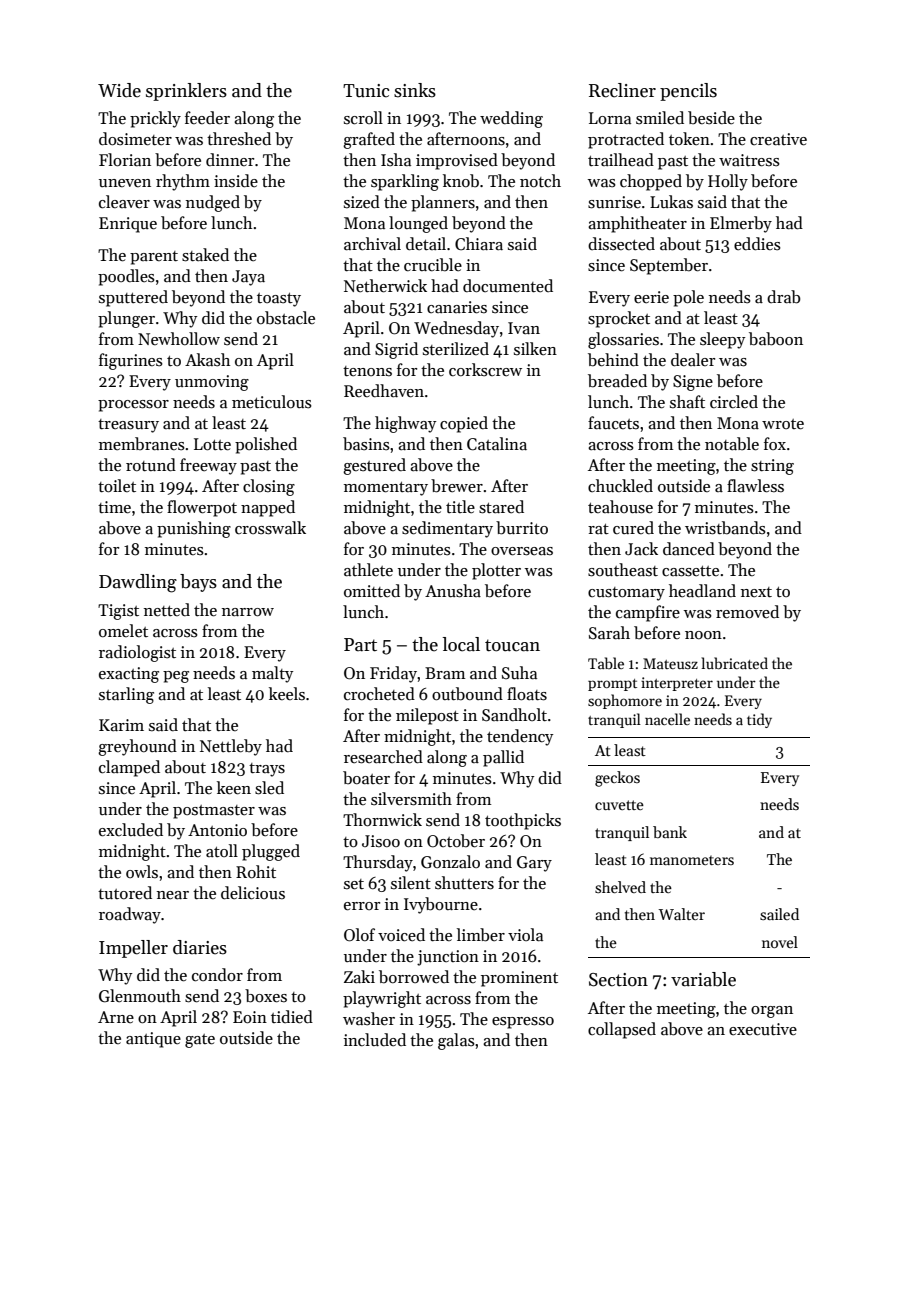  Describe the element at coordinates (759, 720) in the screenshot. I see `tidy` at that location.
